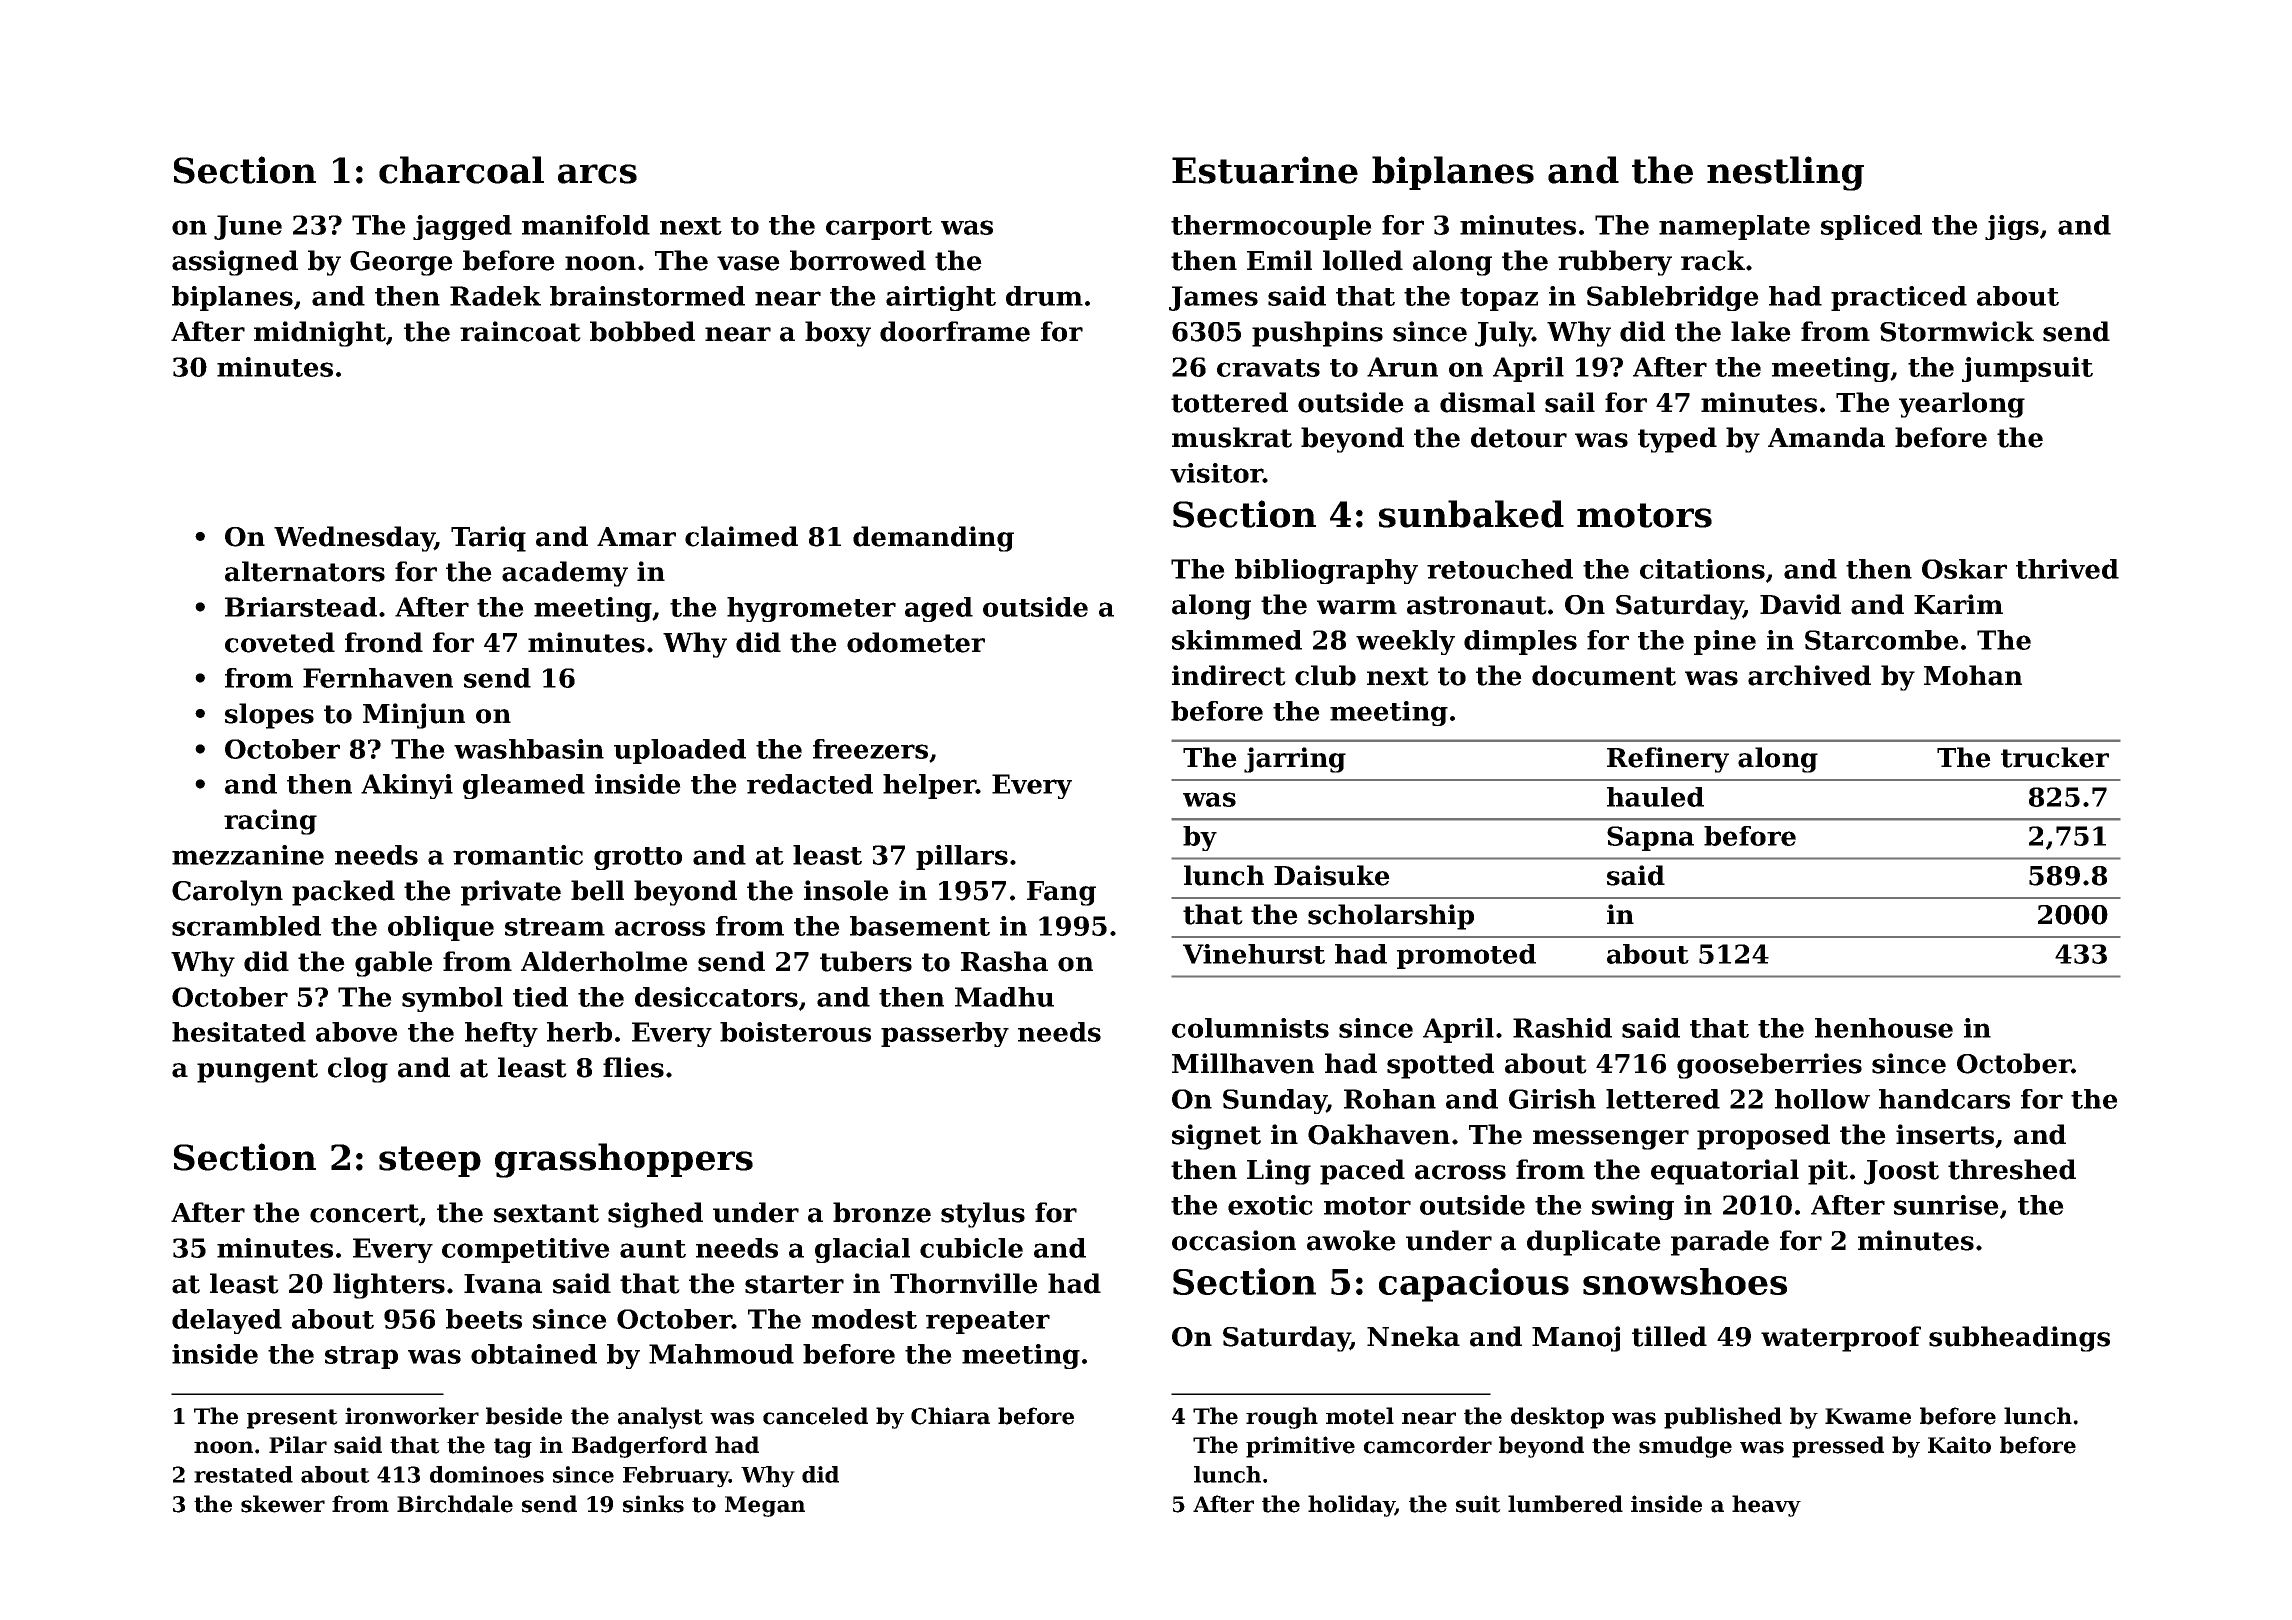  I want to click on jarring, so click(1295, 760).
